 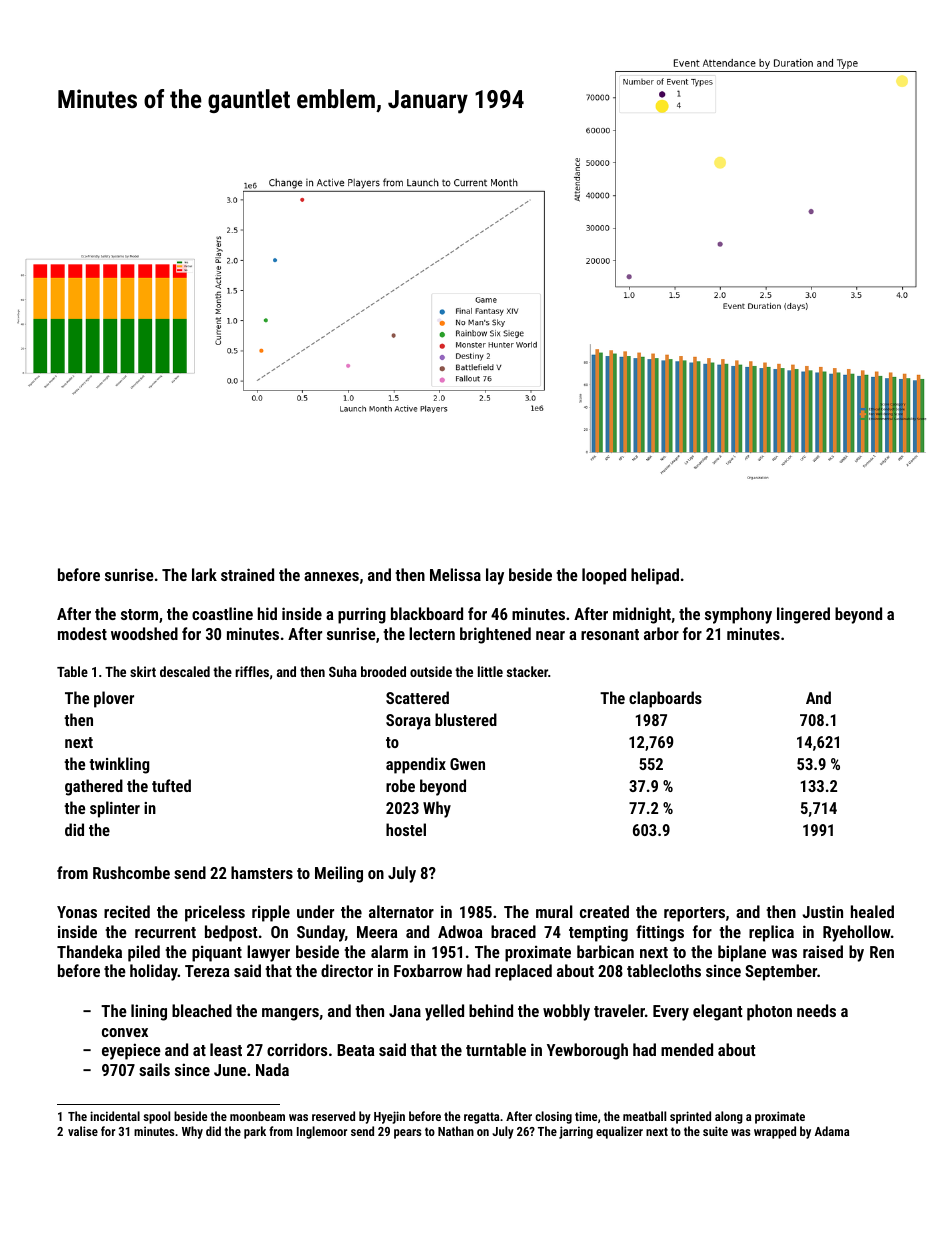 I want to click on lark, so click(x=204, y=574).
